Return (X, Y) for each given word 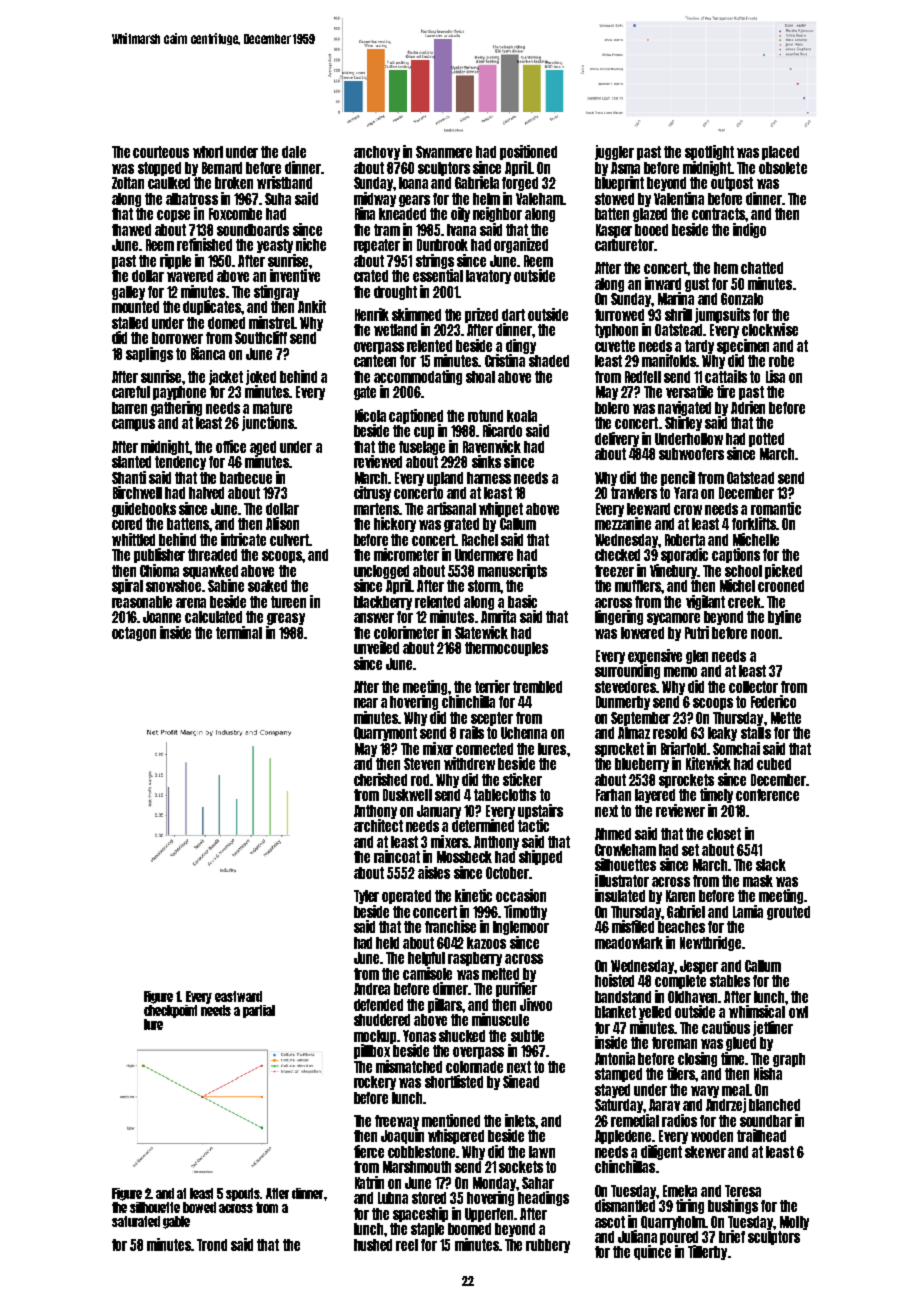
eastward (238, 996)
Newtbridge (710, 943)
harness (489, 478)
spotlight (709, 152)
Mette (786, 718)
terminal (239, 632)
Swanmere (444, 152)
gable (176, 1222)
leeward (648, 509)
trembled (537, 687)
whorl (208, 152)
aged (263, 448)
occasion (521, 895)
